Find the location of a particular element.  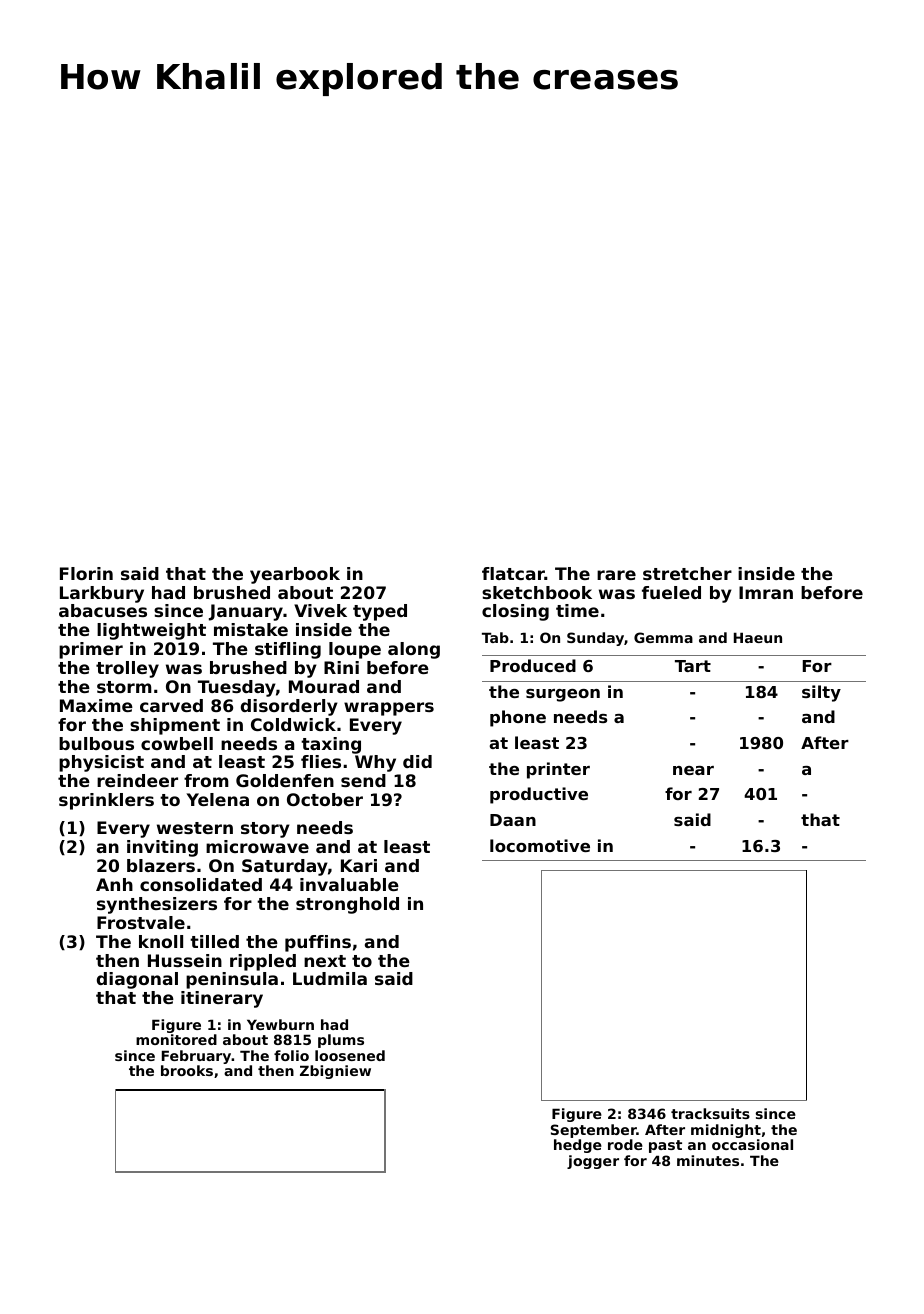

occasional is located at coordinates (752, 1144).
